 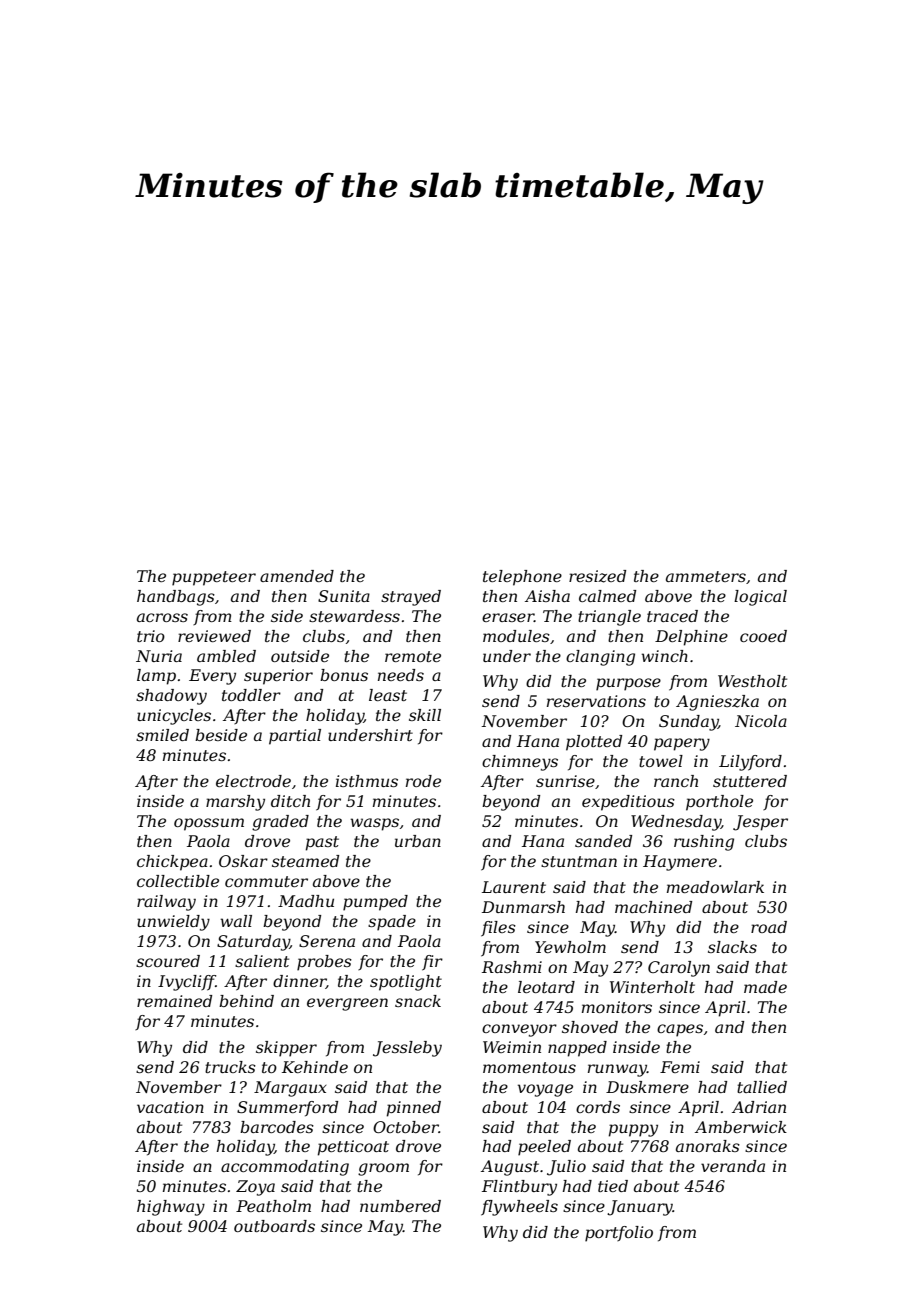 I want to click on highway, so click(x=171, y=1208).
